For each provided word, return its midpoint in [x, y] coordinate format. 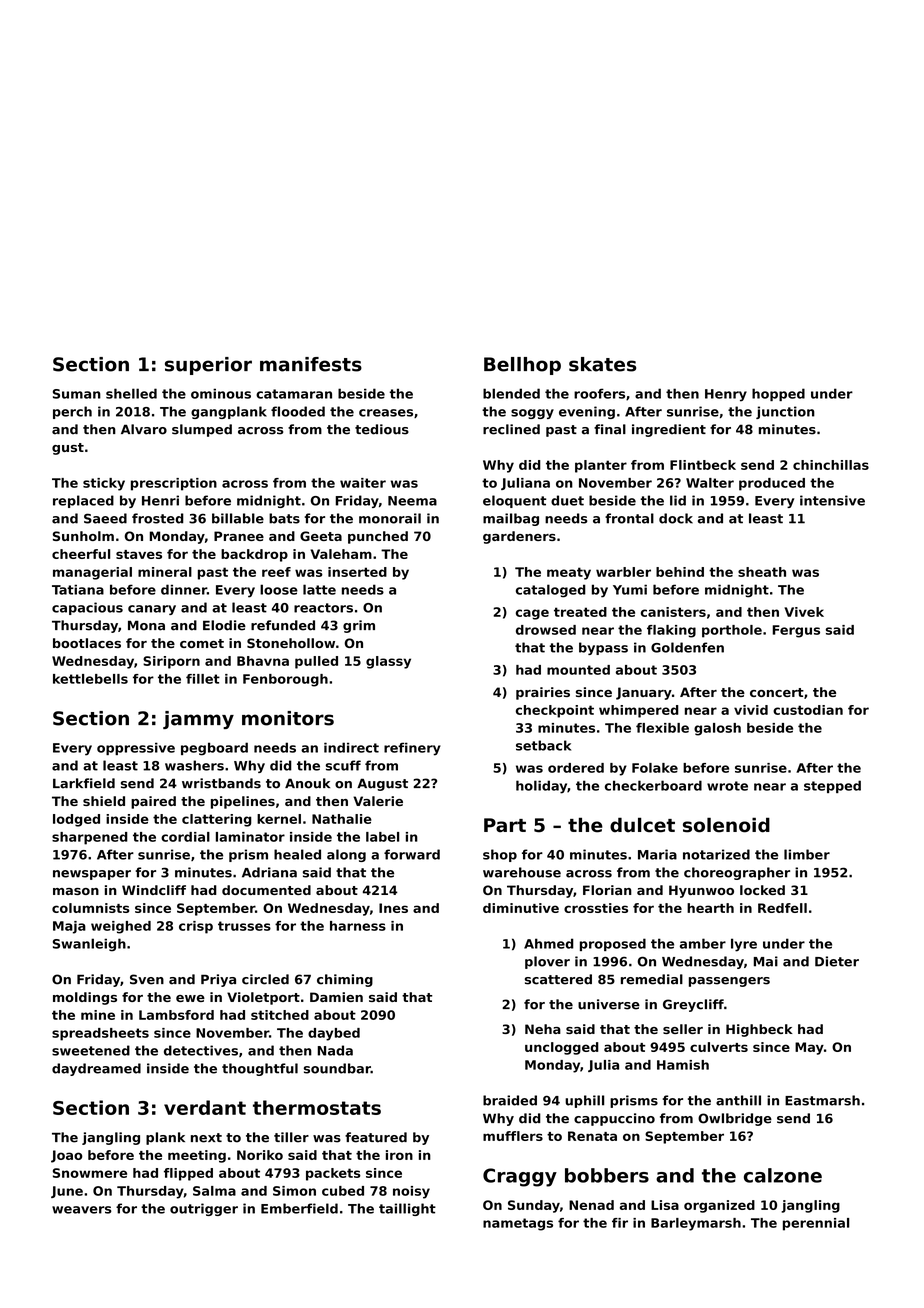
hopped [778, 394]
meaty [569, 573]
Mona [146, 625]
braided [510, 1100]
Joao [67, 1156]
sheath [762, 572]
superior [208, 366]
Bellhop [522, 366]
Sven [147, 979]
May [809, 1048]
